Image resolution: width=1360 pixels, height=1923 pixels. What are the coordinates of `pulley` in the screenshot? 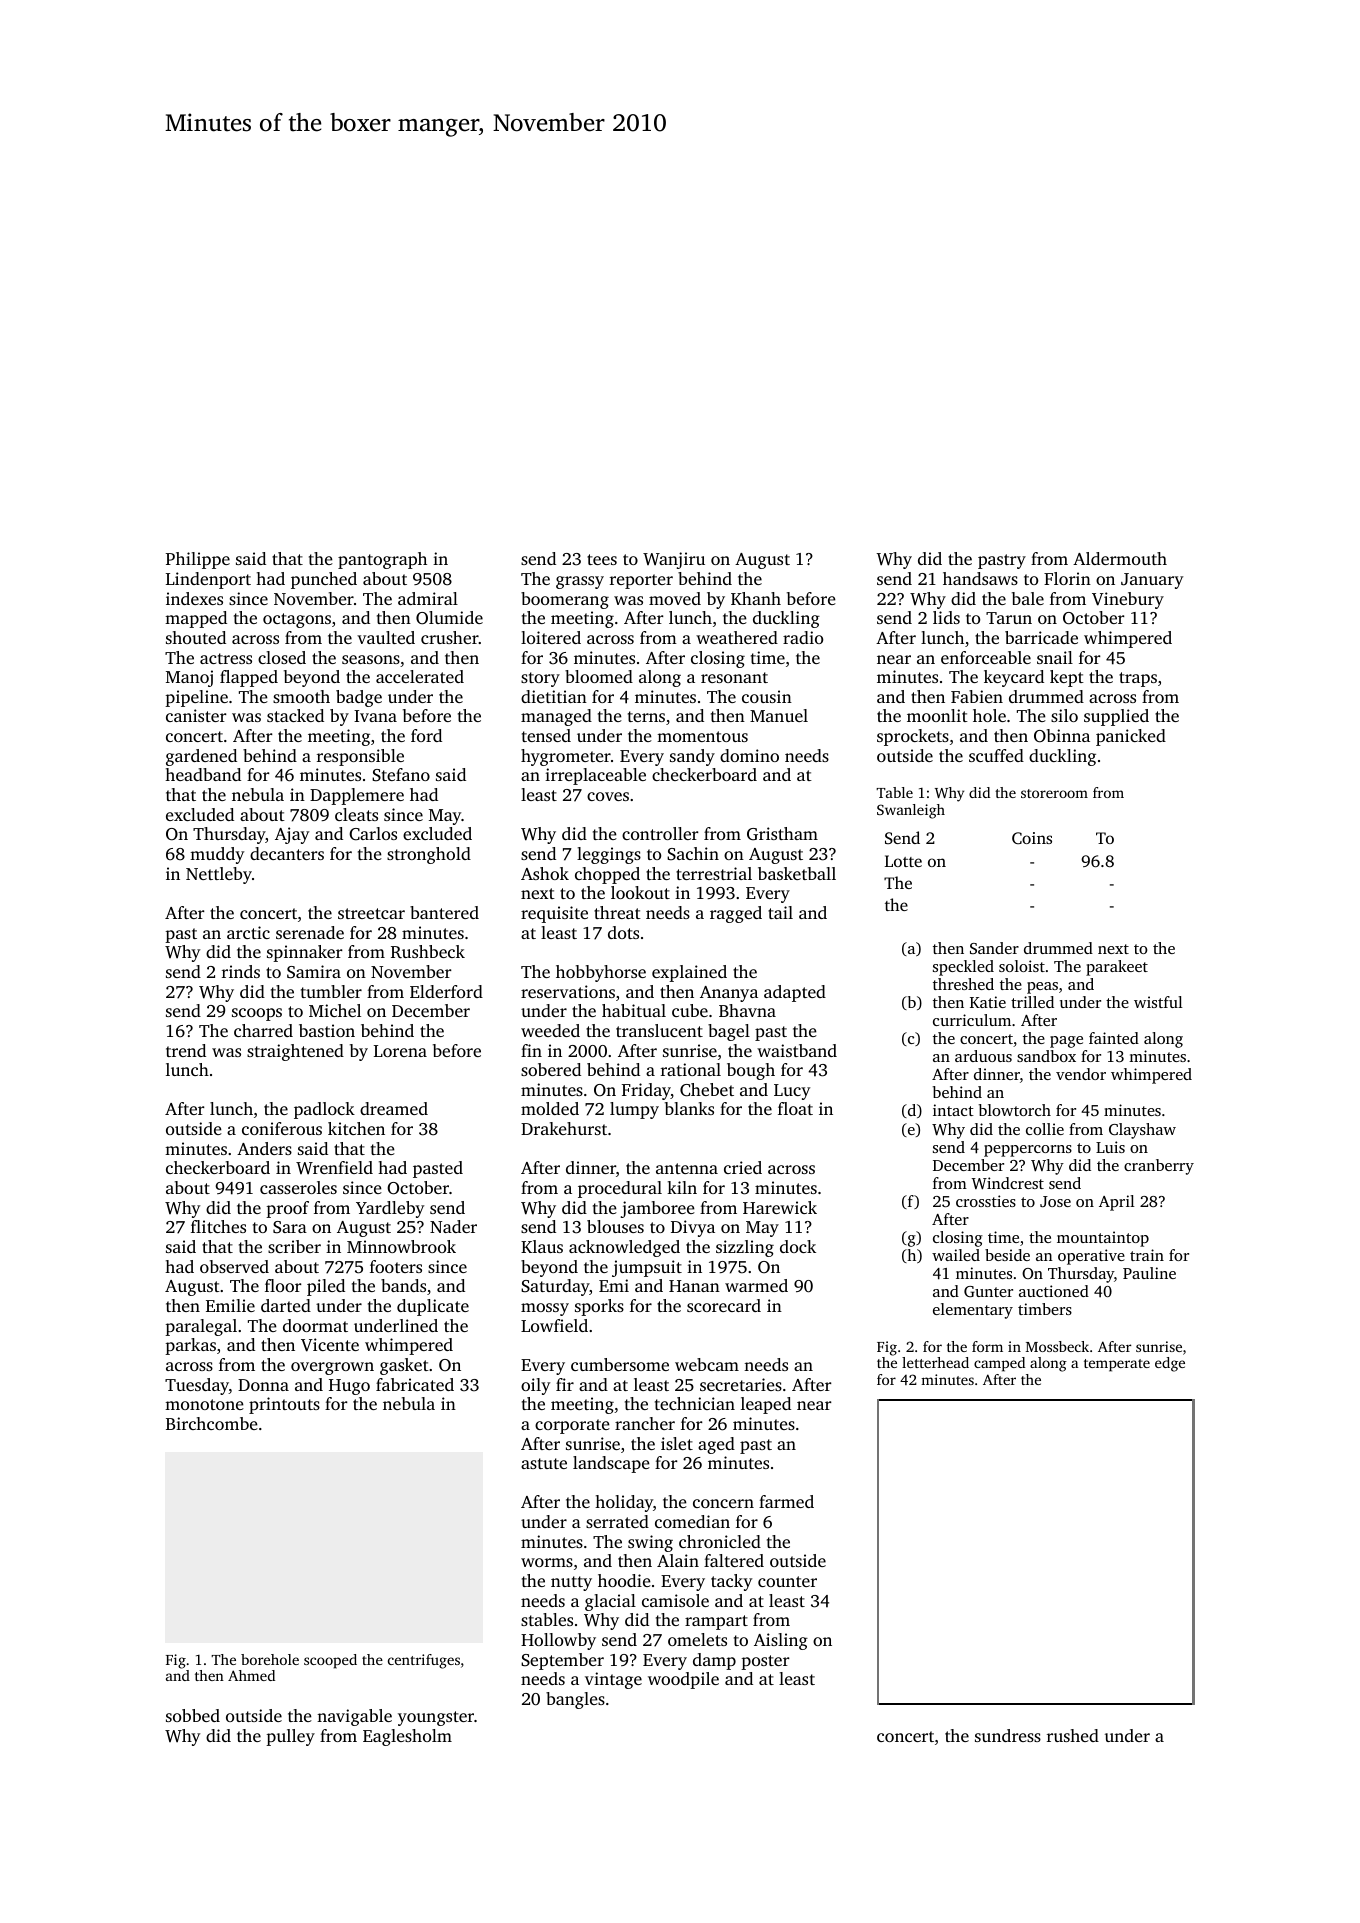 It's located at (290, 1737).
